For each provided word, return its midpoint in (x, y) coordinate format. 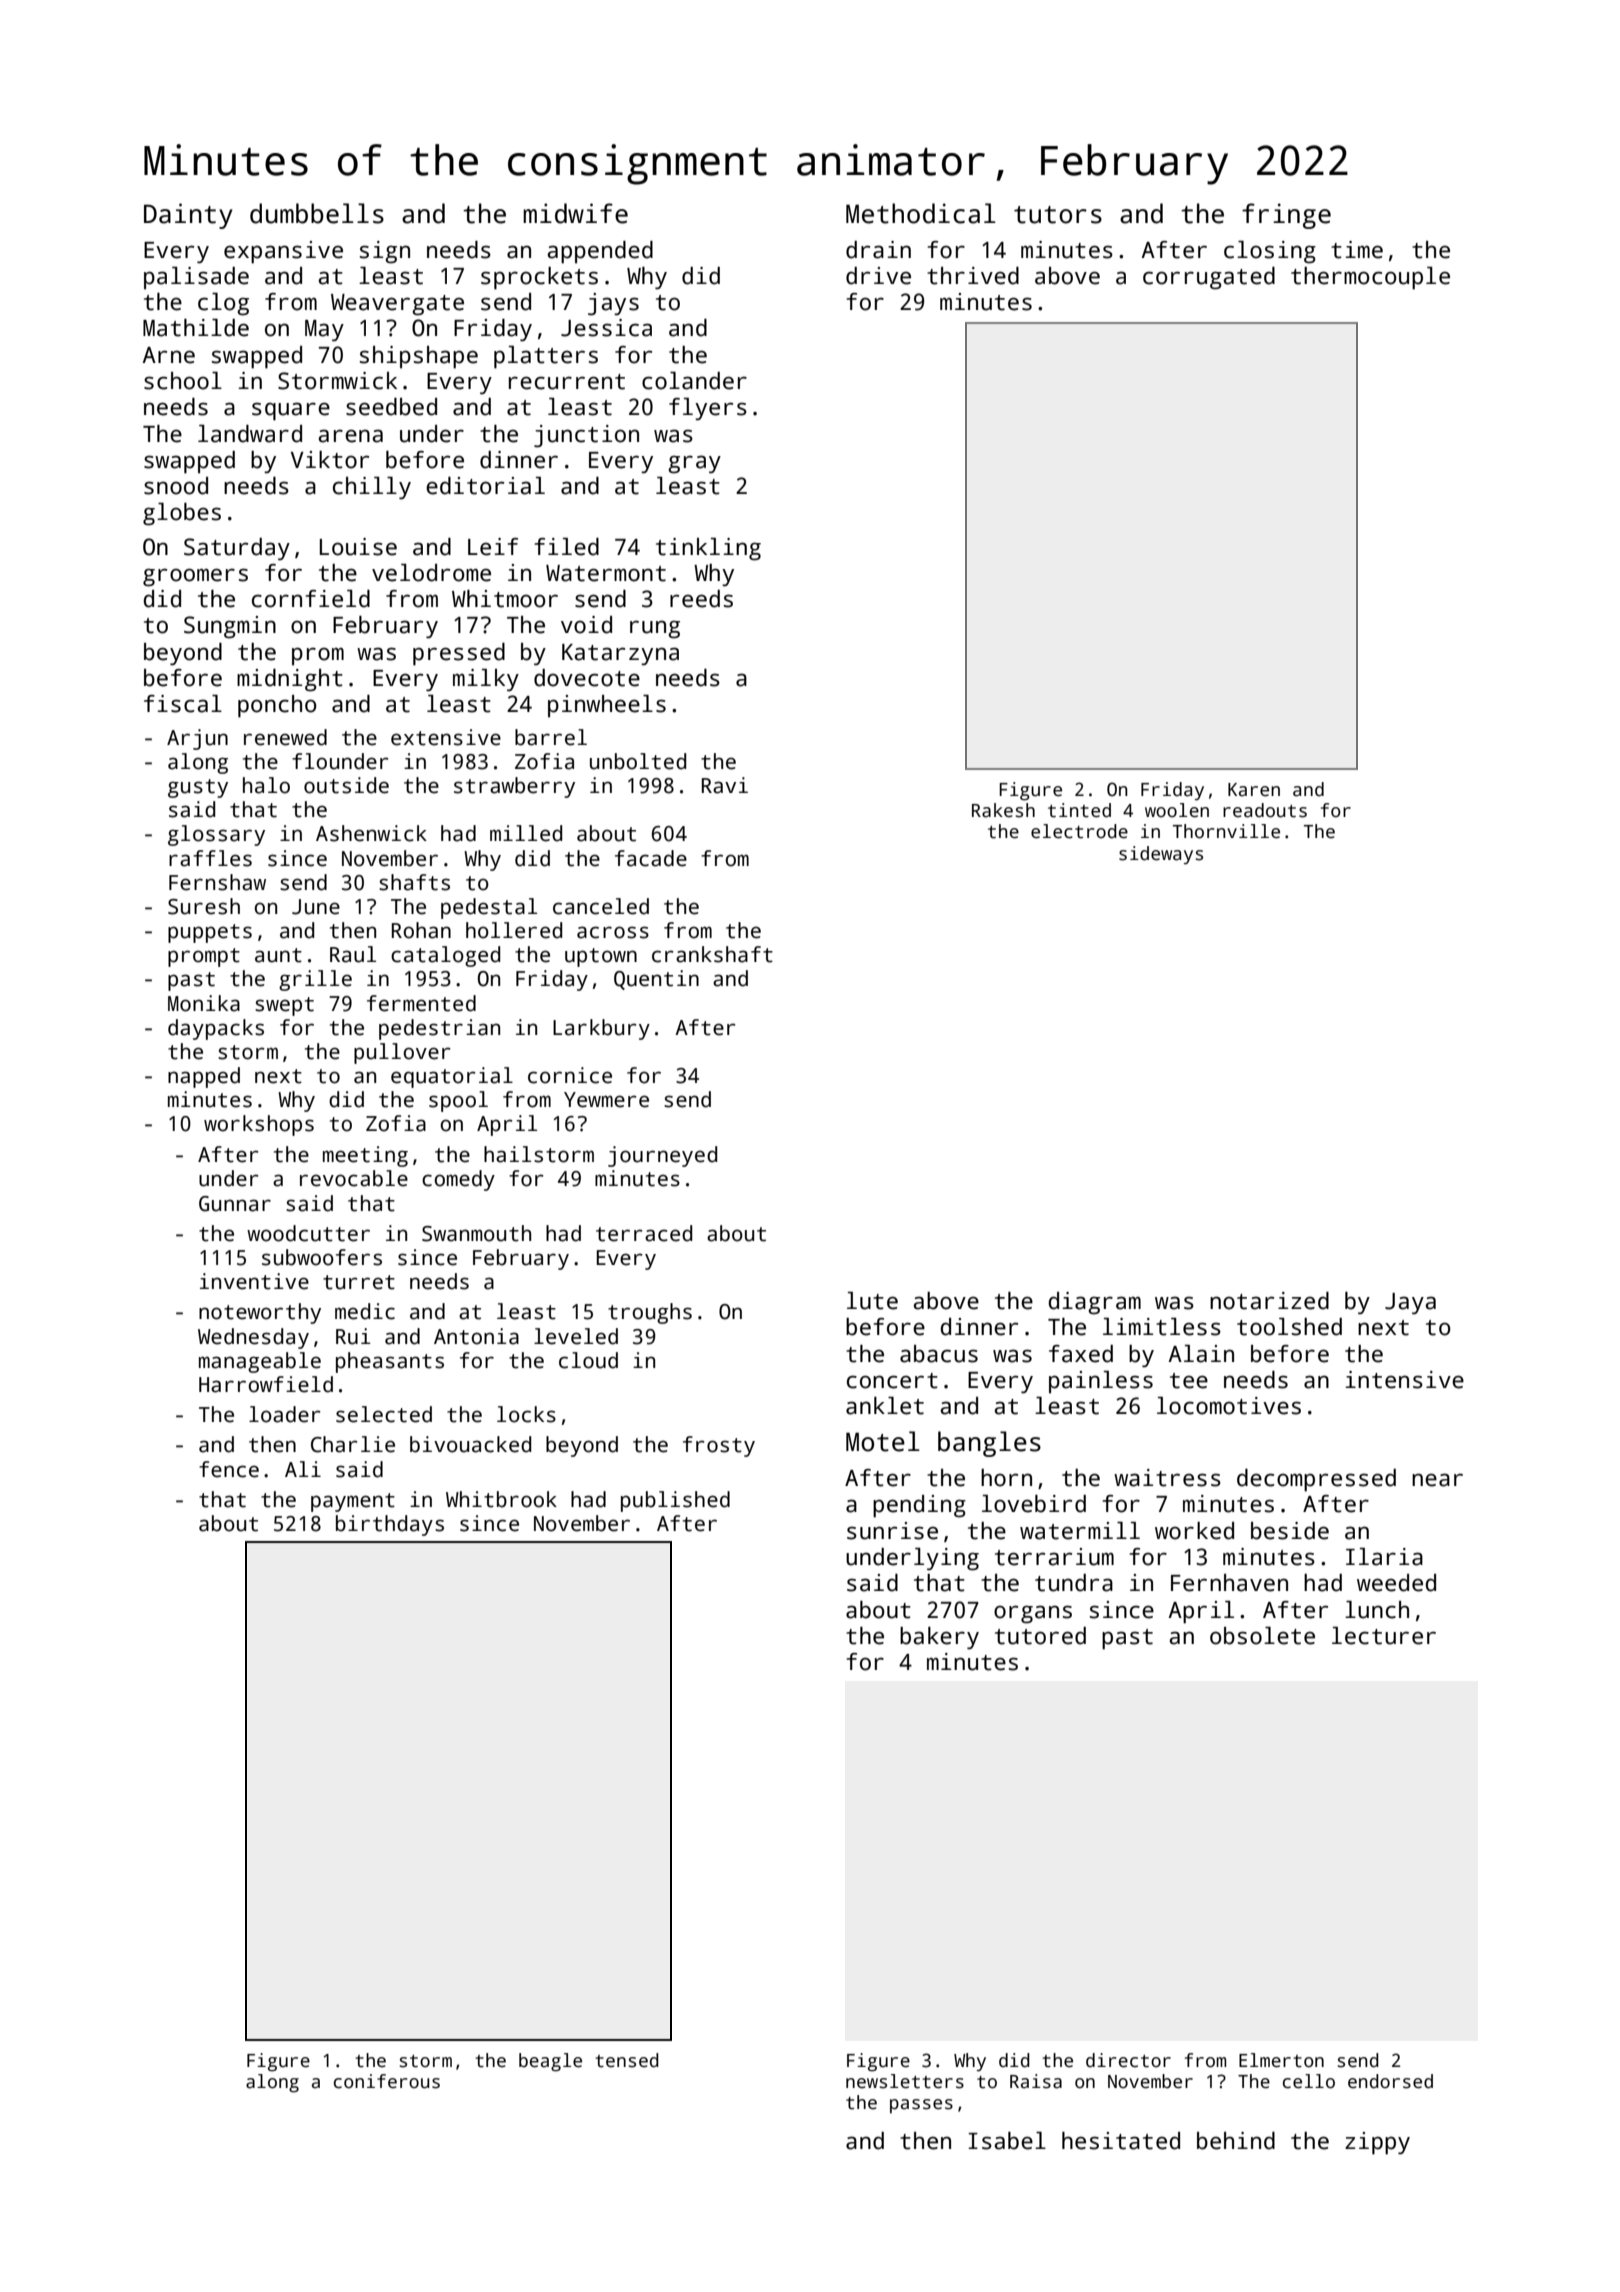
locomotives (1229, 1406)
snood (176, 486)
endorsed (1390, 2081)
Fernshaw (217, 882)
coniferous (387, 2081)
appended (600, 252)
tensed (627, 2060)
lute (872, 1301)
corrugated (1209, 278)
